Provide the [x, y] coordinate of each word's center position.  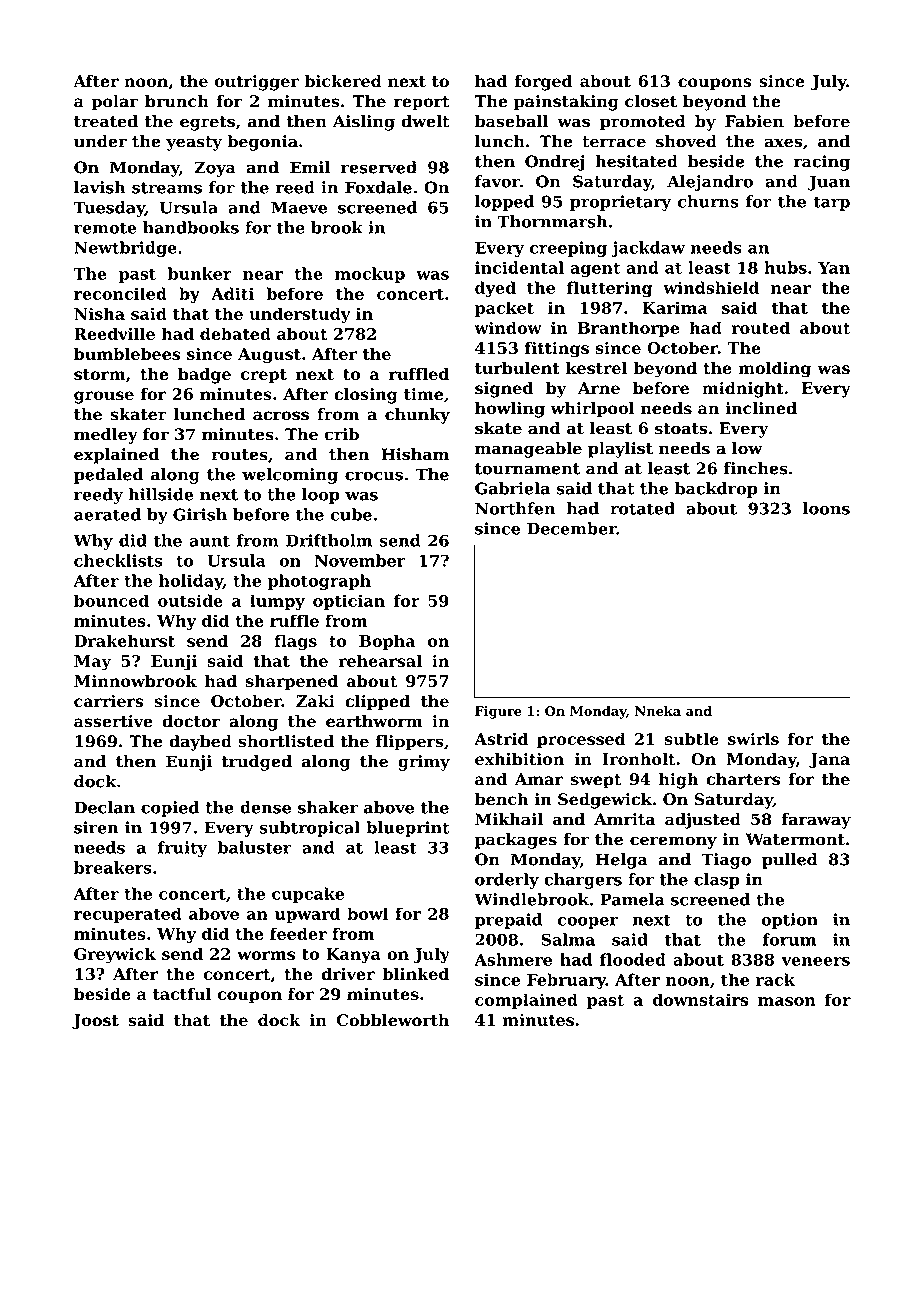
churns [708, 201]
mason [787, 1001]
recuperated [128, 915]
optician [349, 602]
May [92, 663]
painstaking [566, 103]
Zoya [215, 169]
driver [348, 973]
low [747, 448]
